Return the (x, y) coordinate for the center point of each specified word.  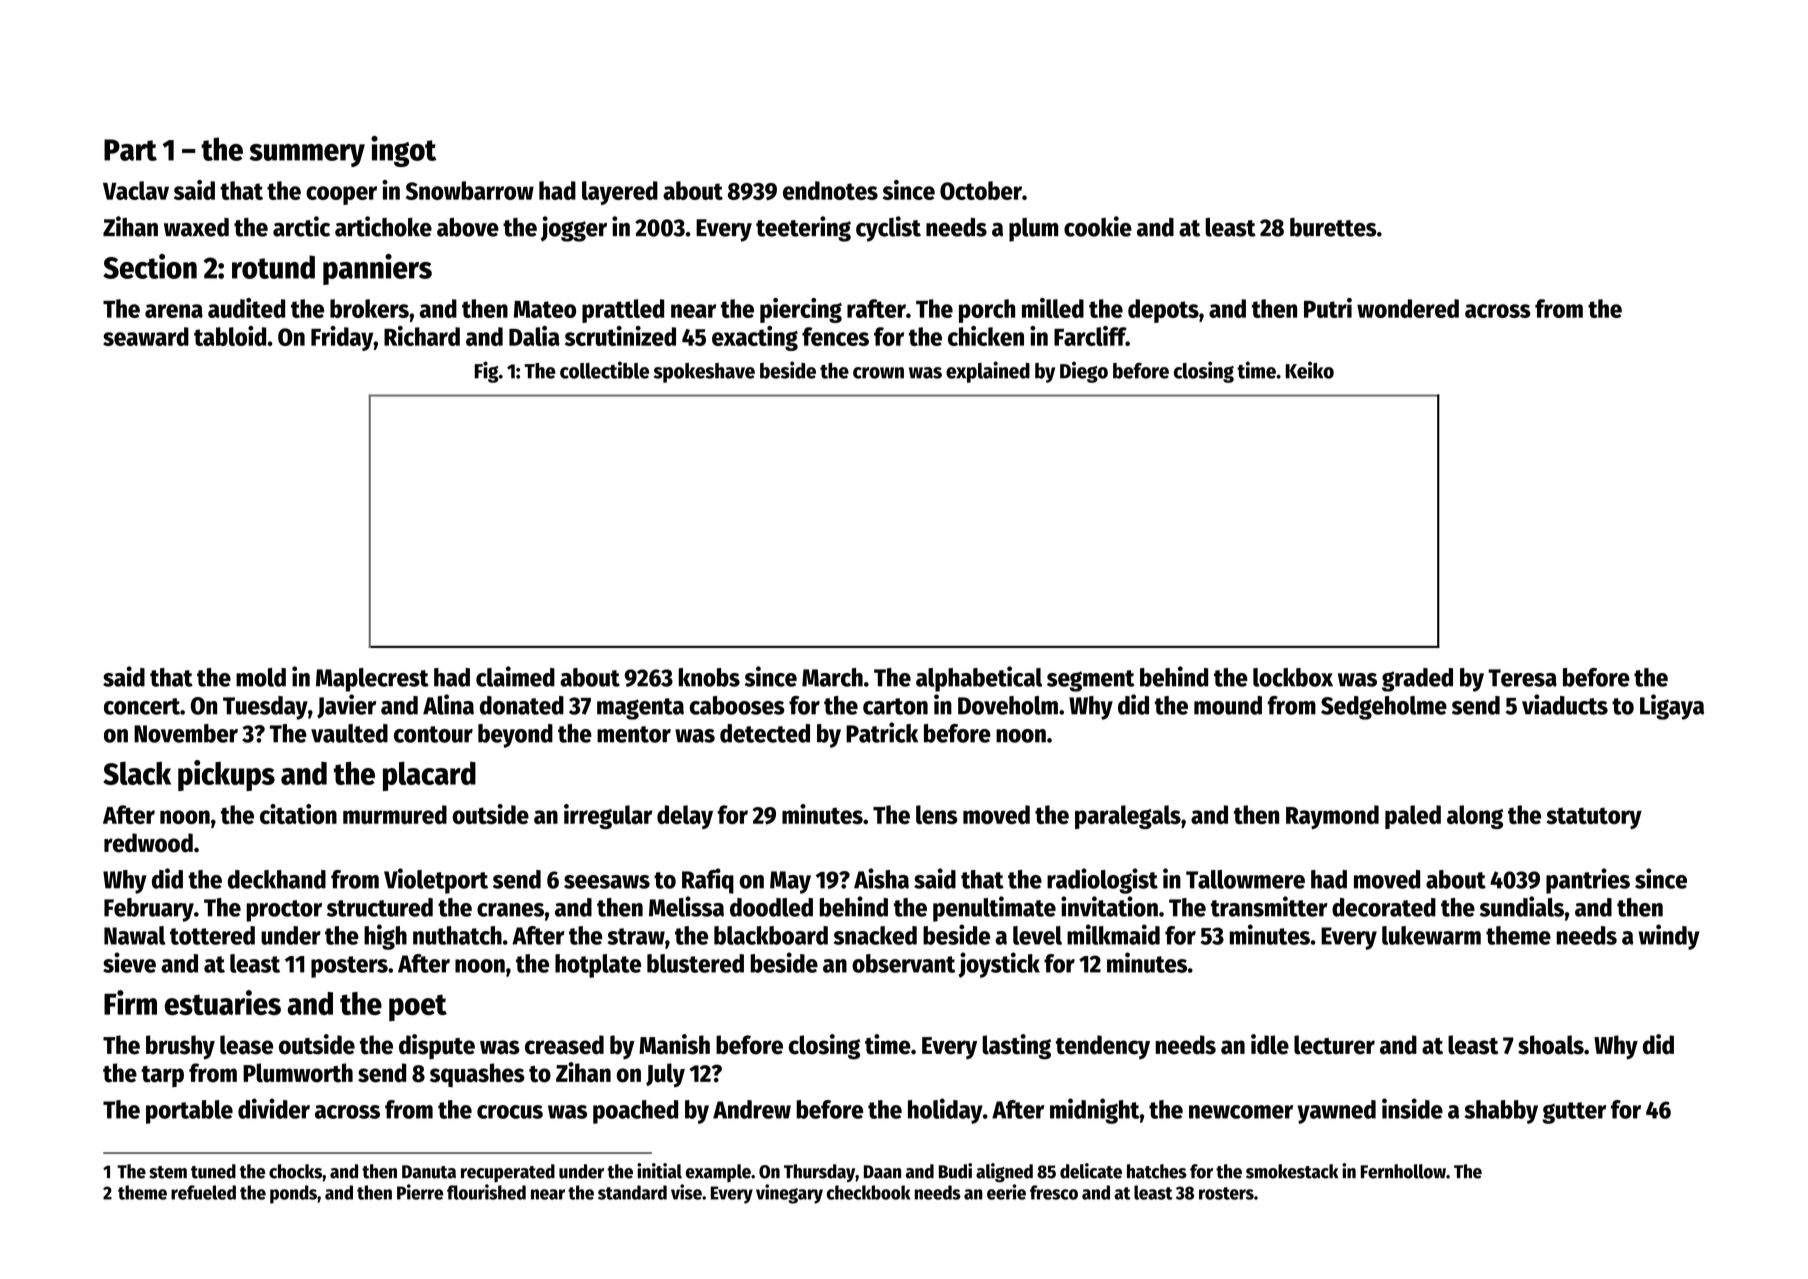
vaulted (349, 733)
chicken (986, 336)
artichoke (383, 226)
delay (685, 817)
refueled (203, 1192)
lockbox (1293, 677)
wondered (1408, 308)
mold (261, 677)
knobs (709, 677)
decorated (1384, 907)
